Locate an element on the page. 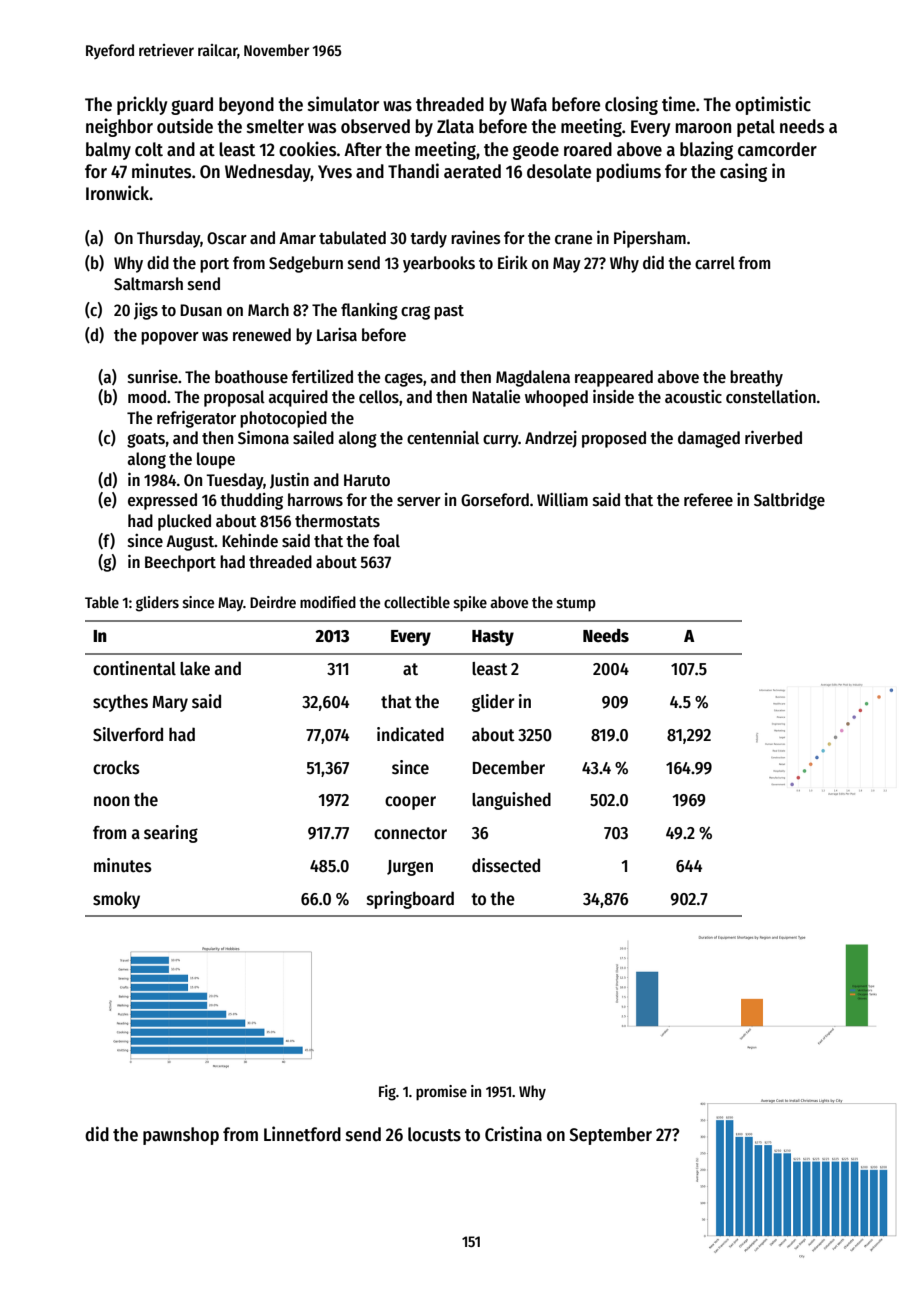  smoky is located at coordinates (116, 900).
